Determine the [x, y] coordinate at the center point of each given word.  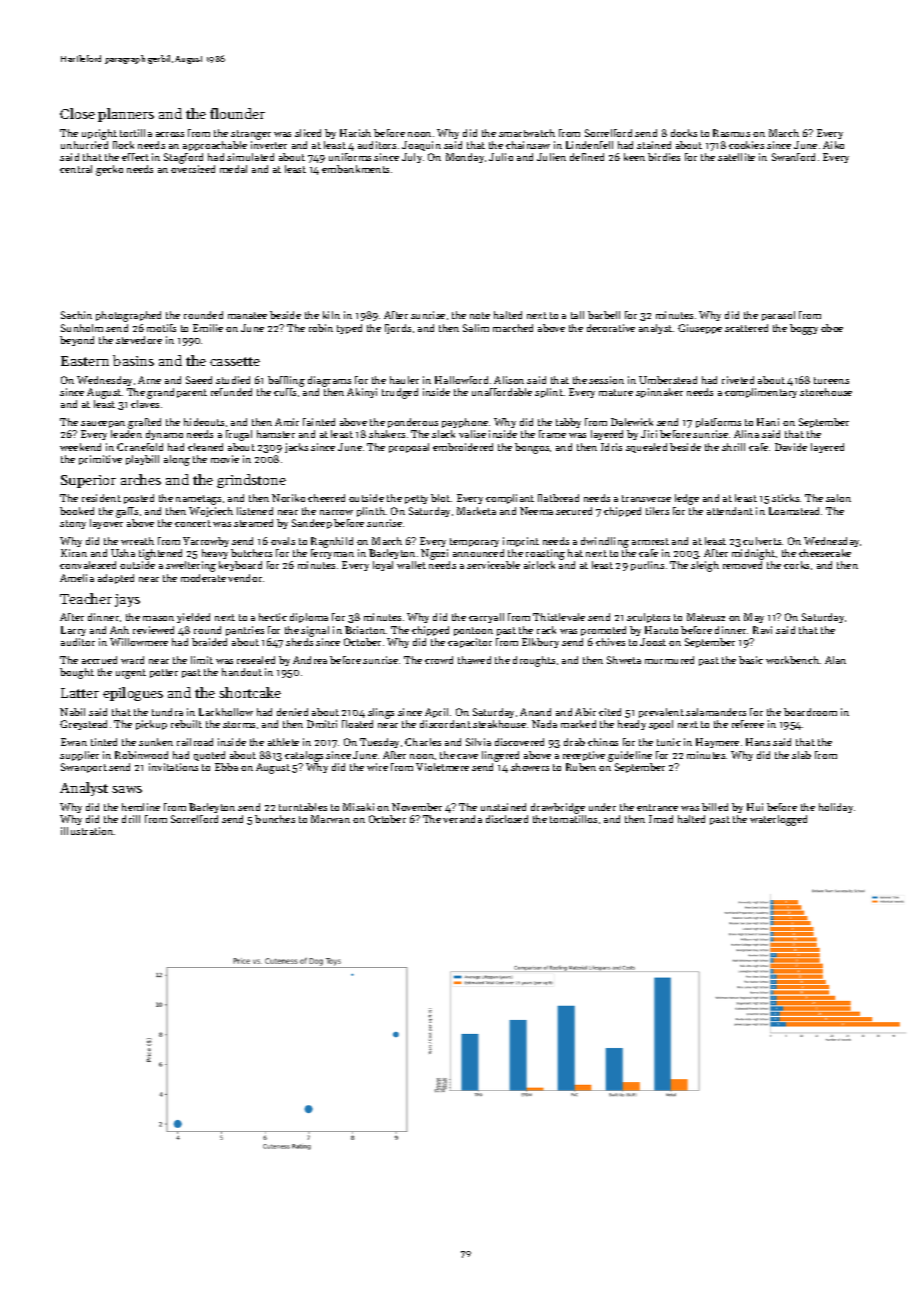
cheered [326, 498]
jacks [296, 448]
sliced [308, 133]
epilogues [133, 694]
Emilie [208, 328]
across [170, 134]
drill [131, 819]
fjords [398, 329]
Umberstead [668, 380]
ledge [687, 499]
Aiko [833, 145]
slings [381, 713]
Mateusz [706, 617]
